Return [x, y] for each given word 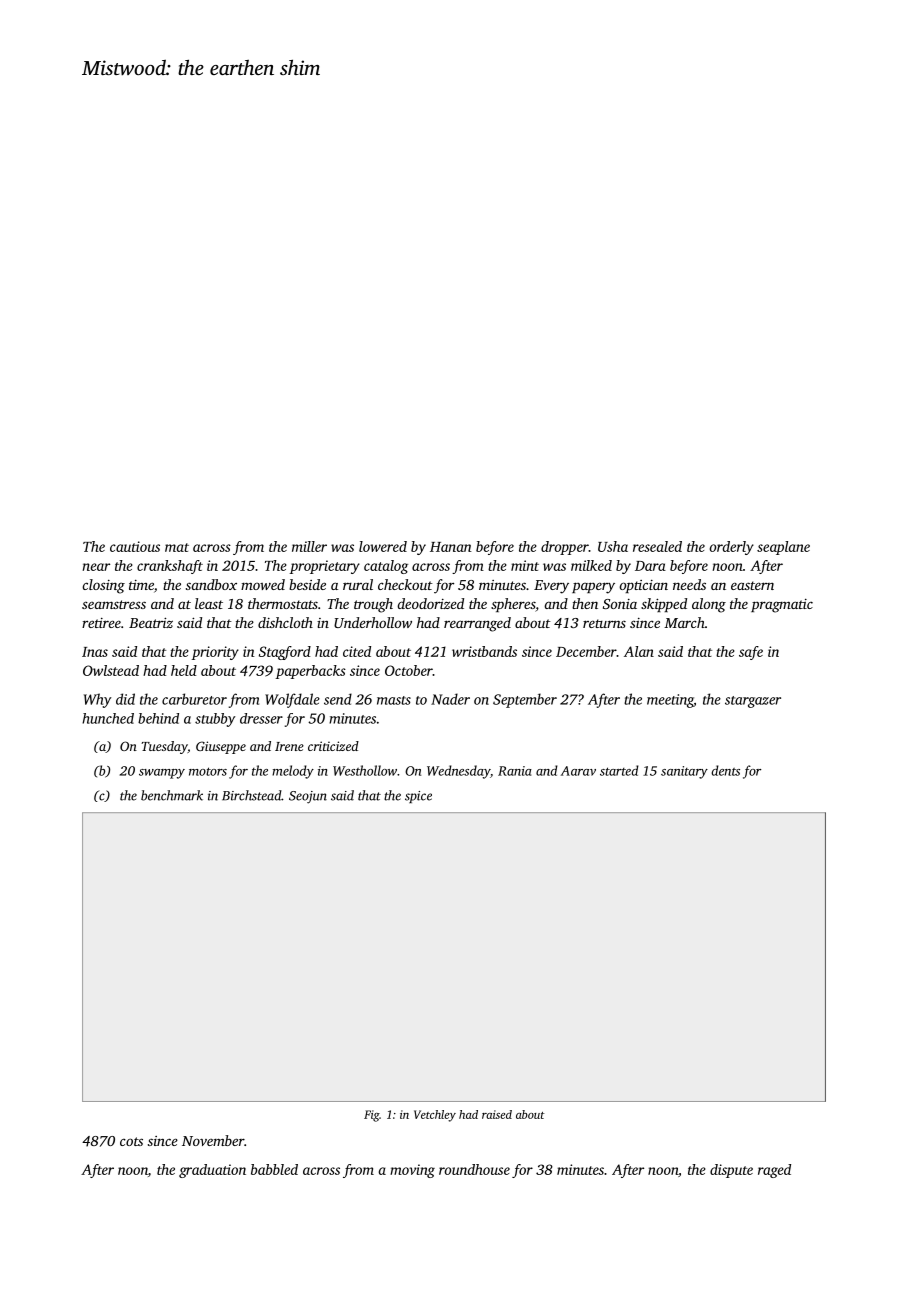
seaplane [783, 548]
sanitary [684, 772]
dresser [261, 718]
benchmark [172, 795]
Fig [371, 1116]
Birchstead [251, 795]
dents [725, 770]
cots [131, 1141]
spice [418, 797]
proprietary [325, 567]
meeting [670, 701]
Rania [515, 771]
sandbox [211, 584]
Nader [450, 699]
